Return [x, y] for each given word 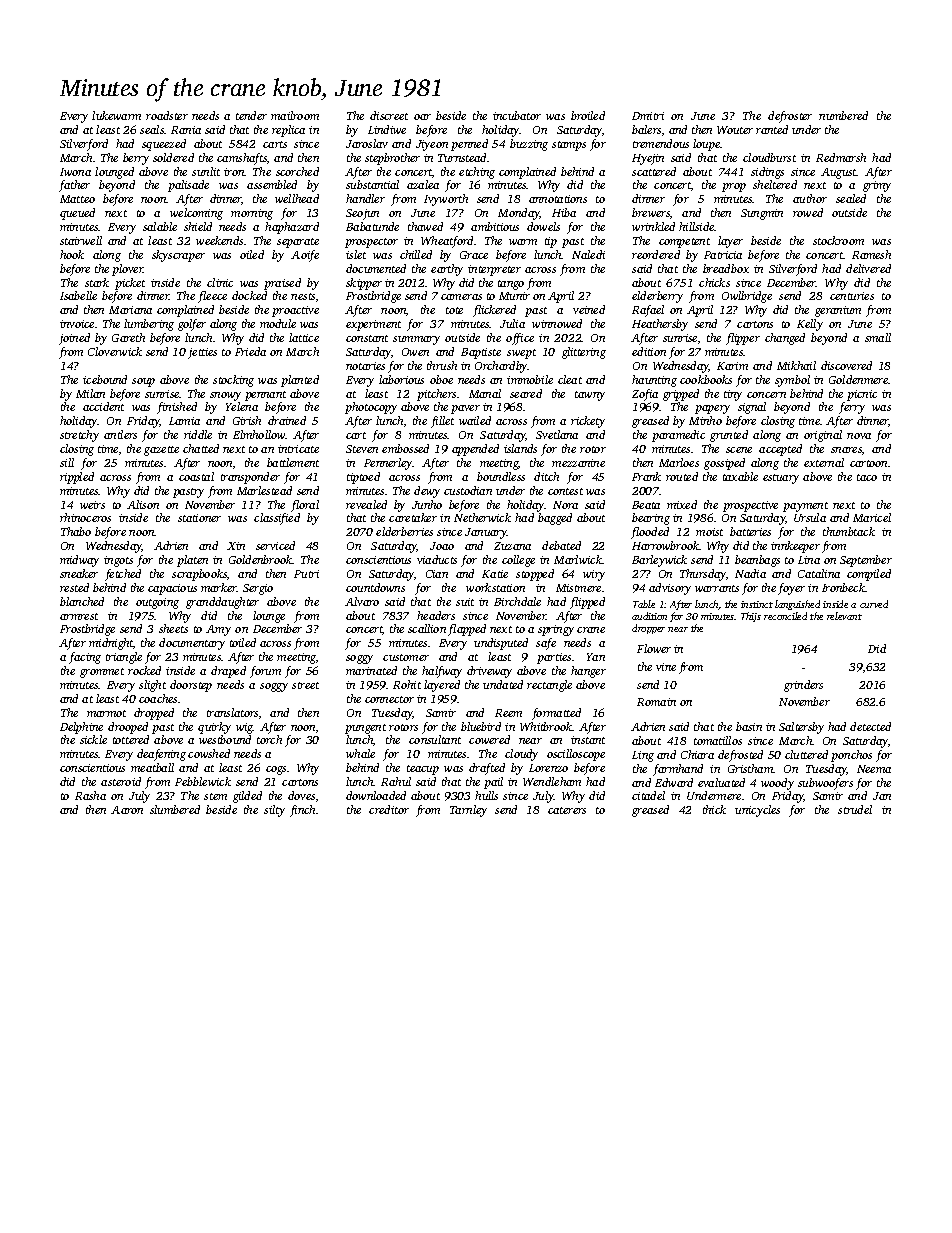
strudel [855, 809]
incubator [517, 115]
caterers [567, 810]
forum [265, 672]
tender [251, 115]
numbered [843, 115]
